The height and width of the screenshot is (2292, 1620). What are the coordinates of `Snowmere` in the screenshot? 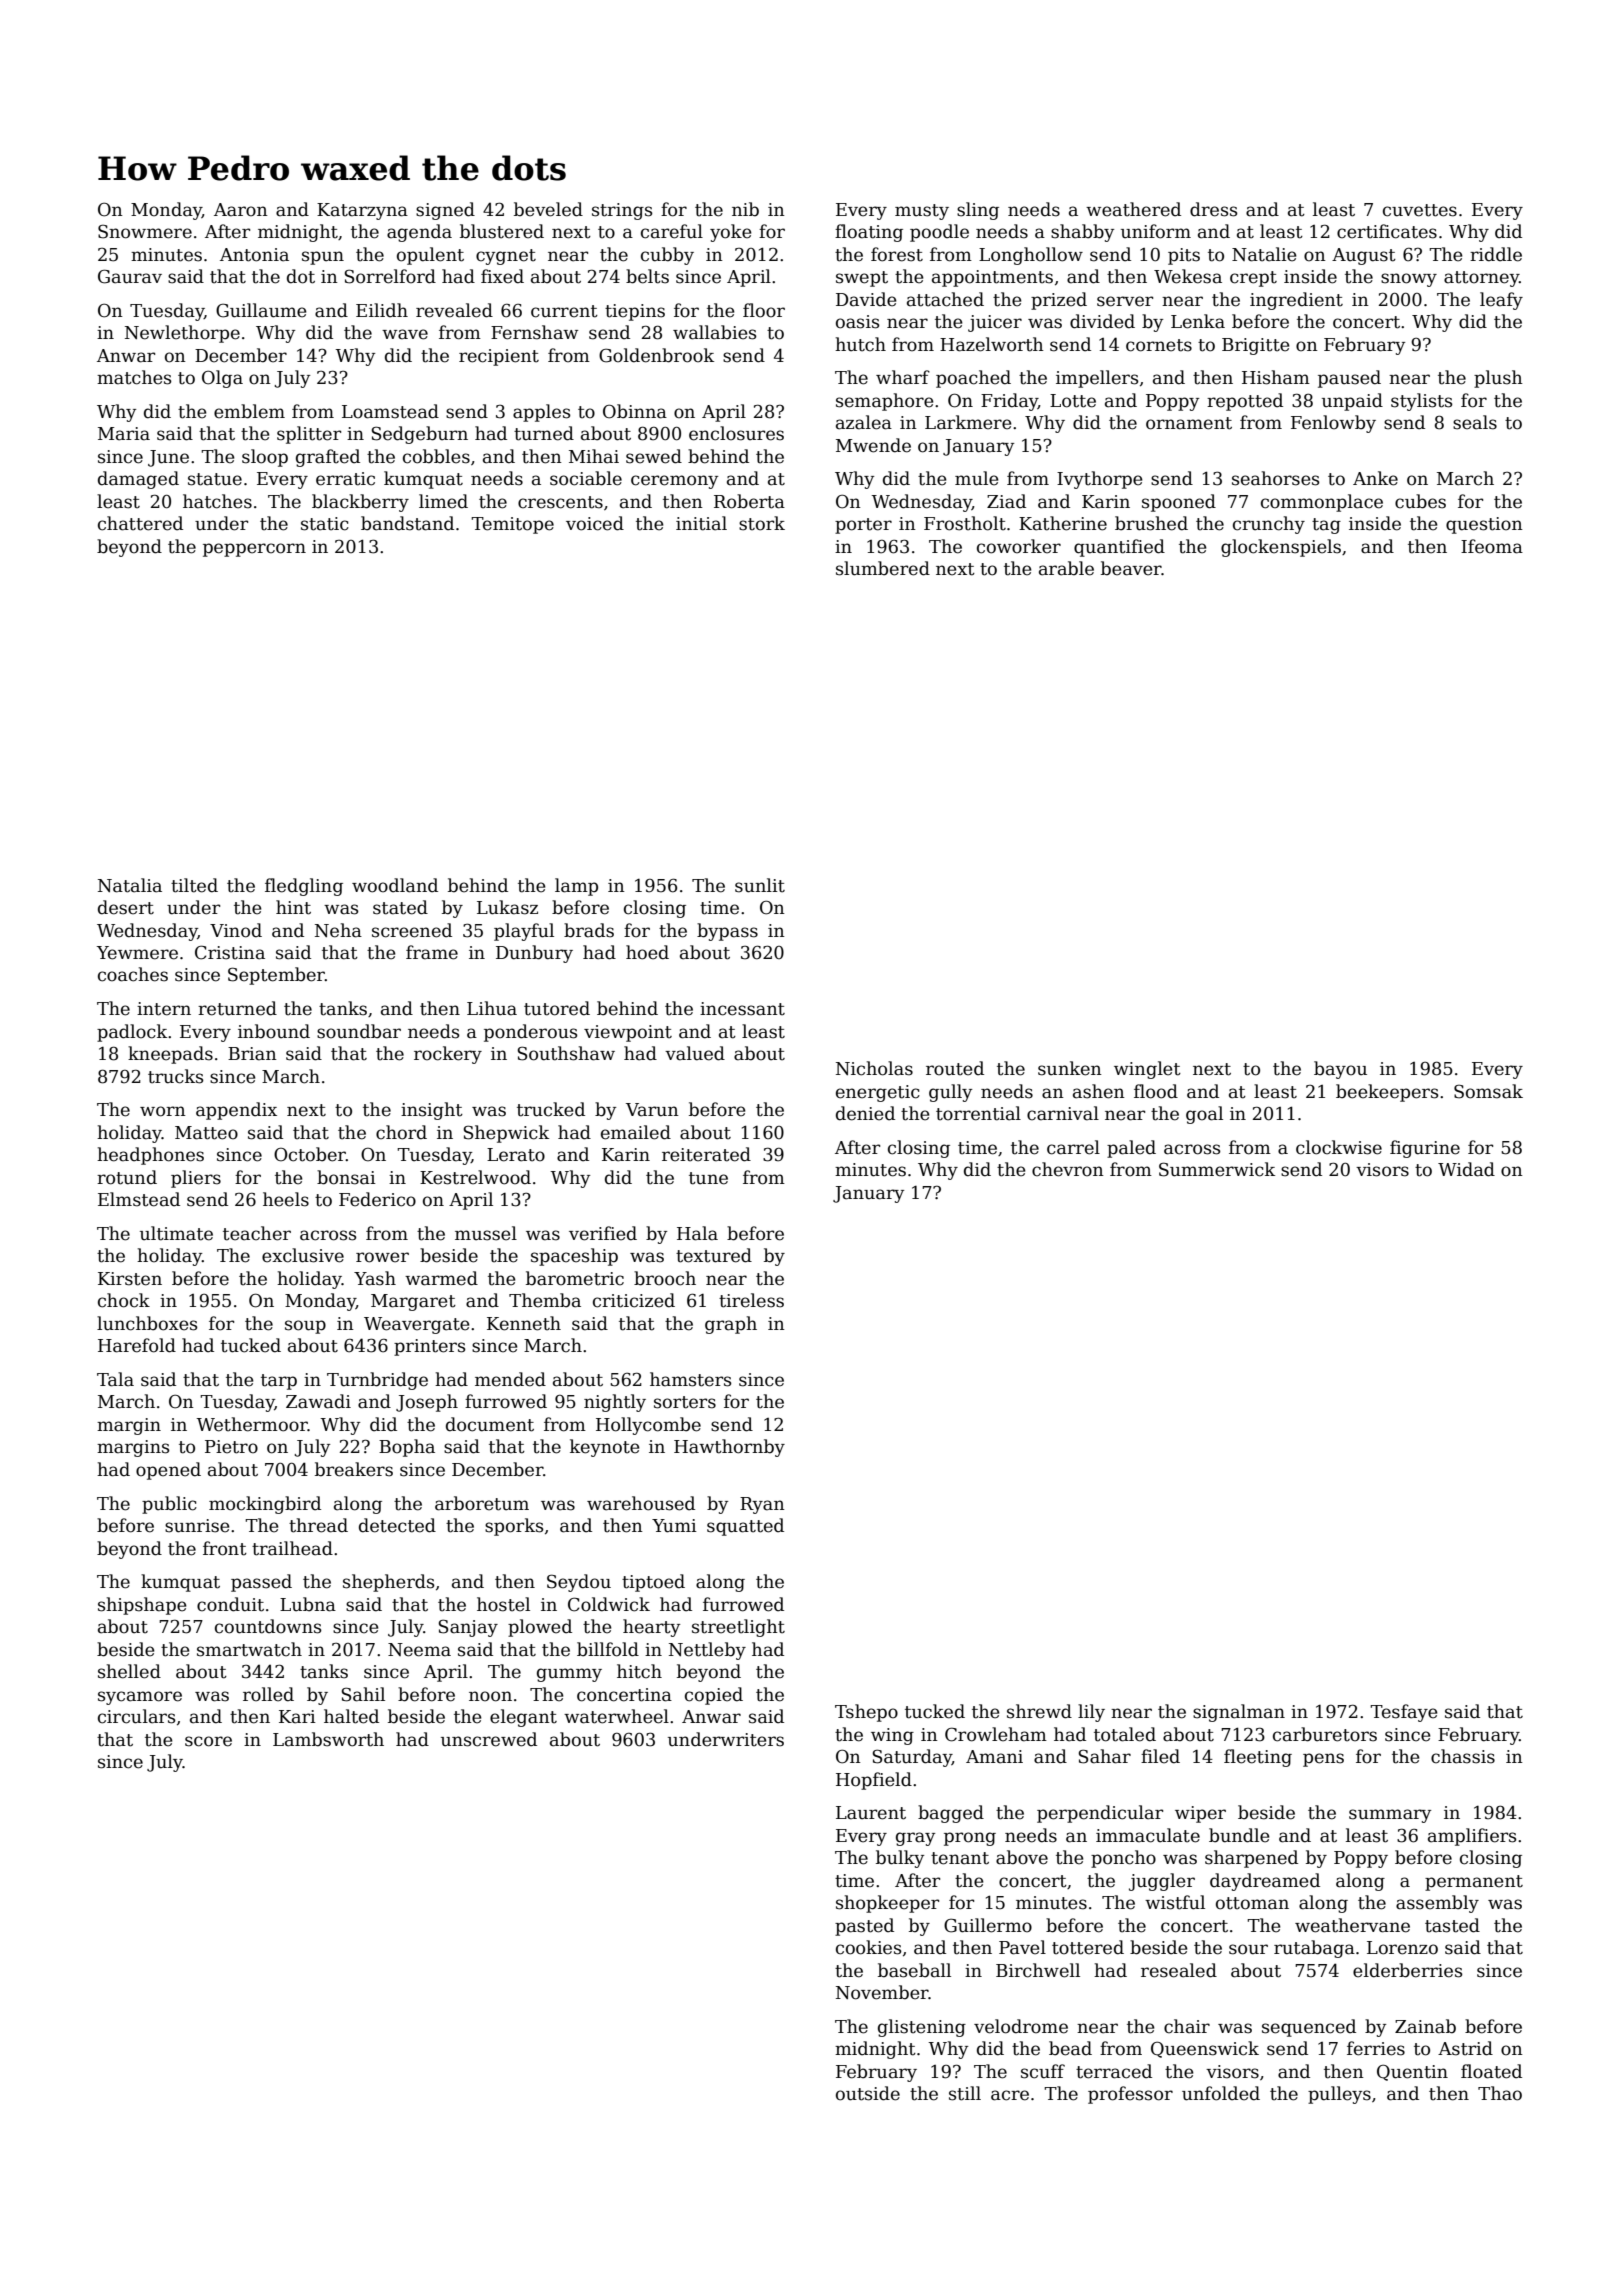 It's located at (145, 231).
